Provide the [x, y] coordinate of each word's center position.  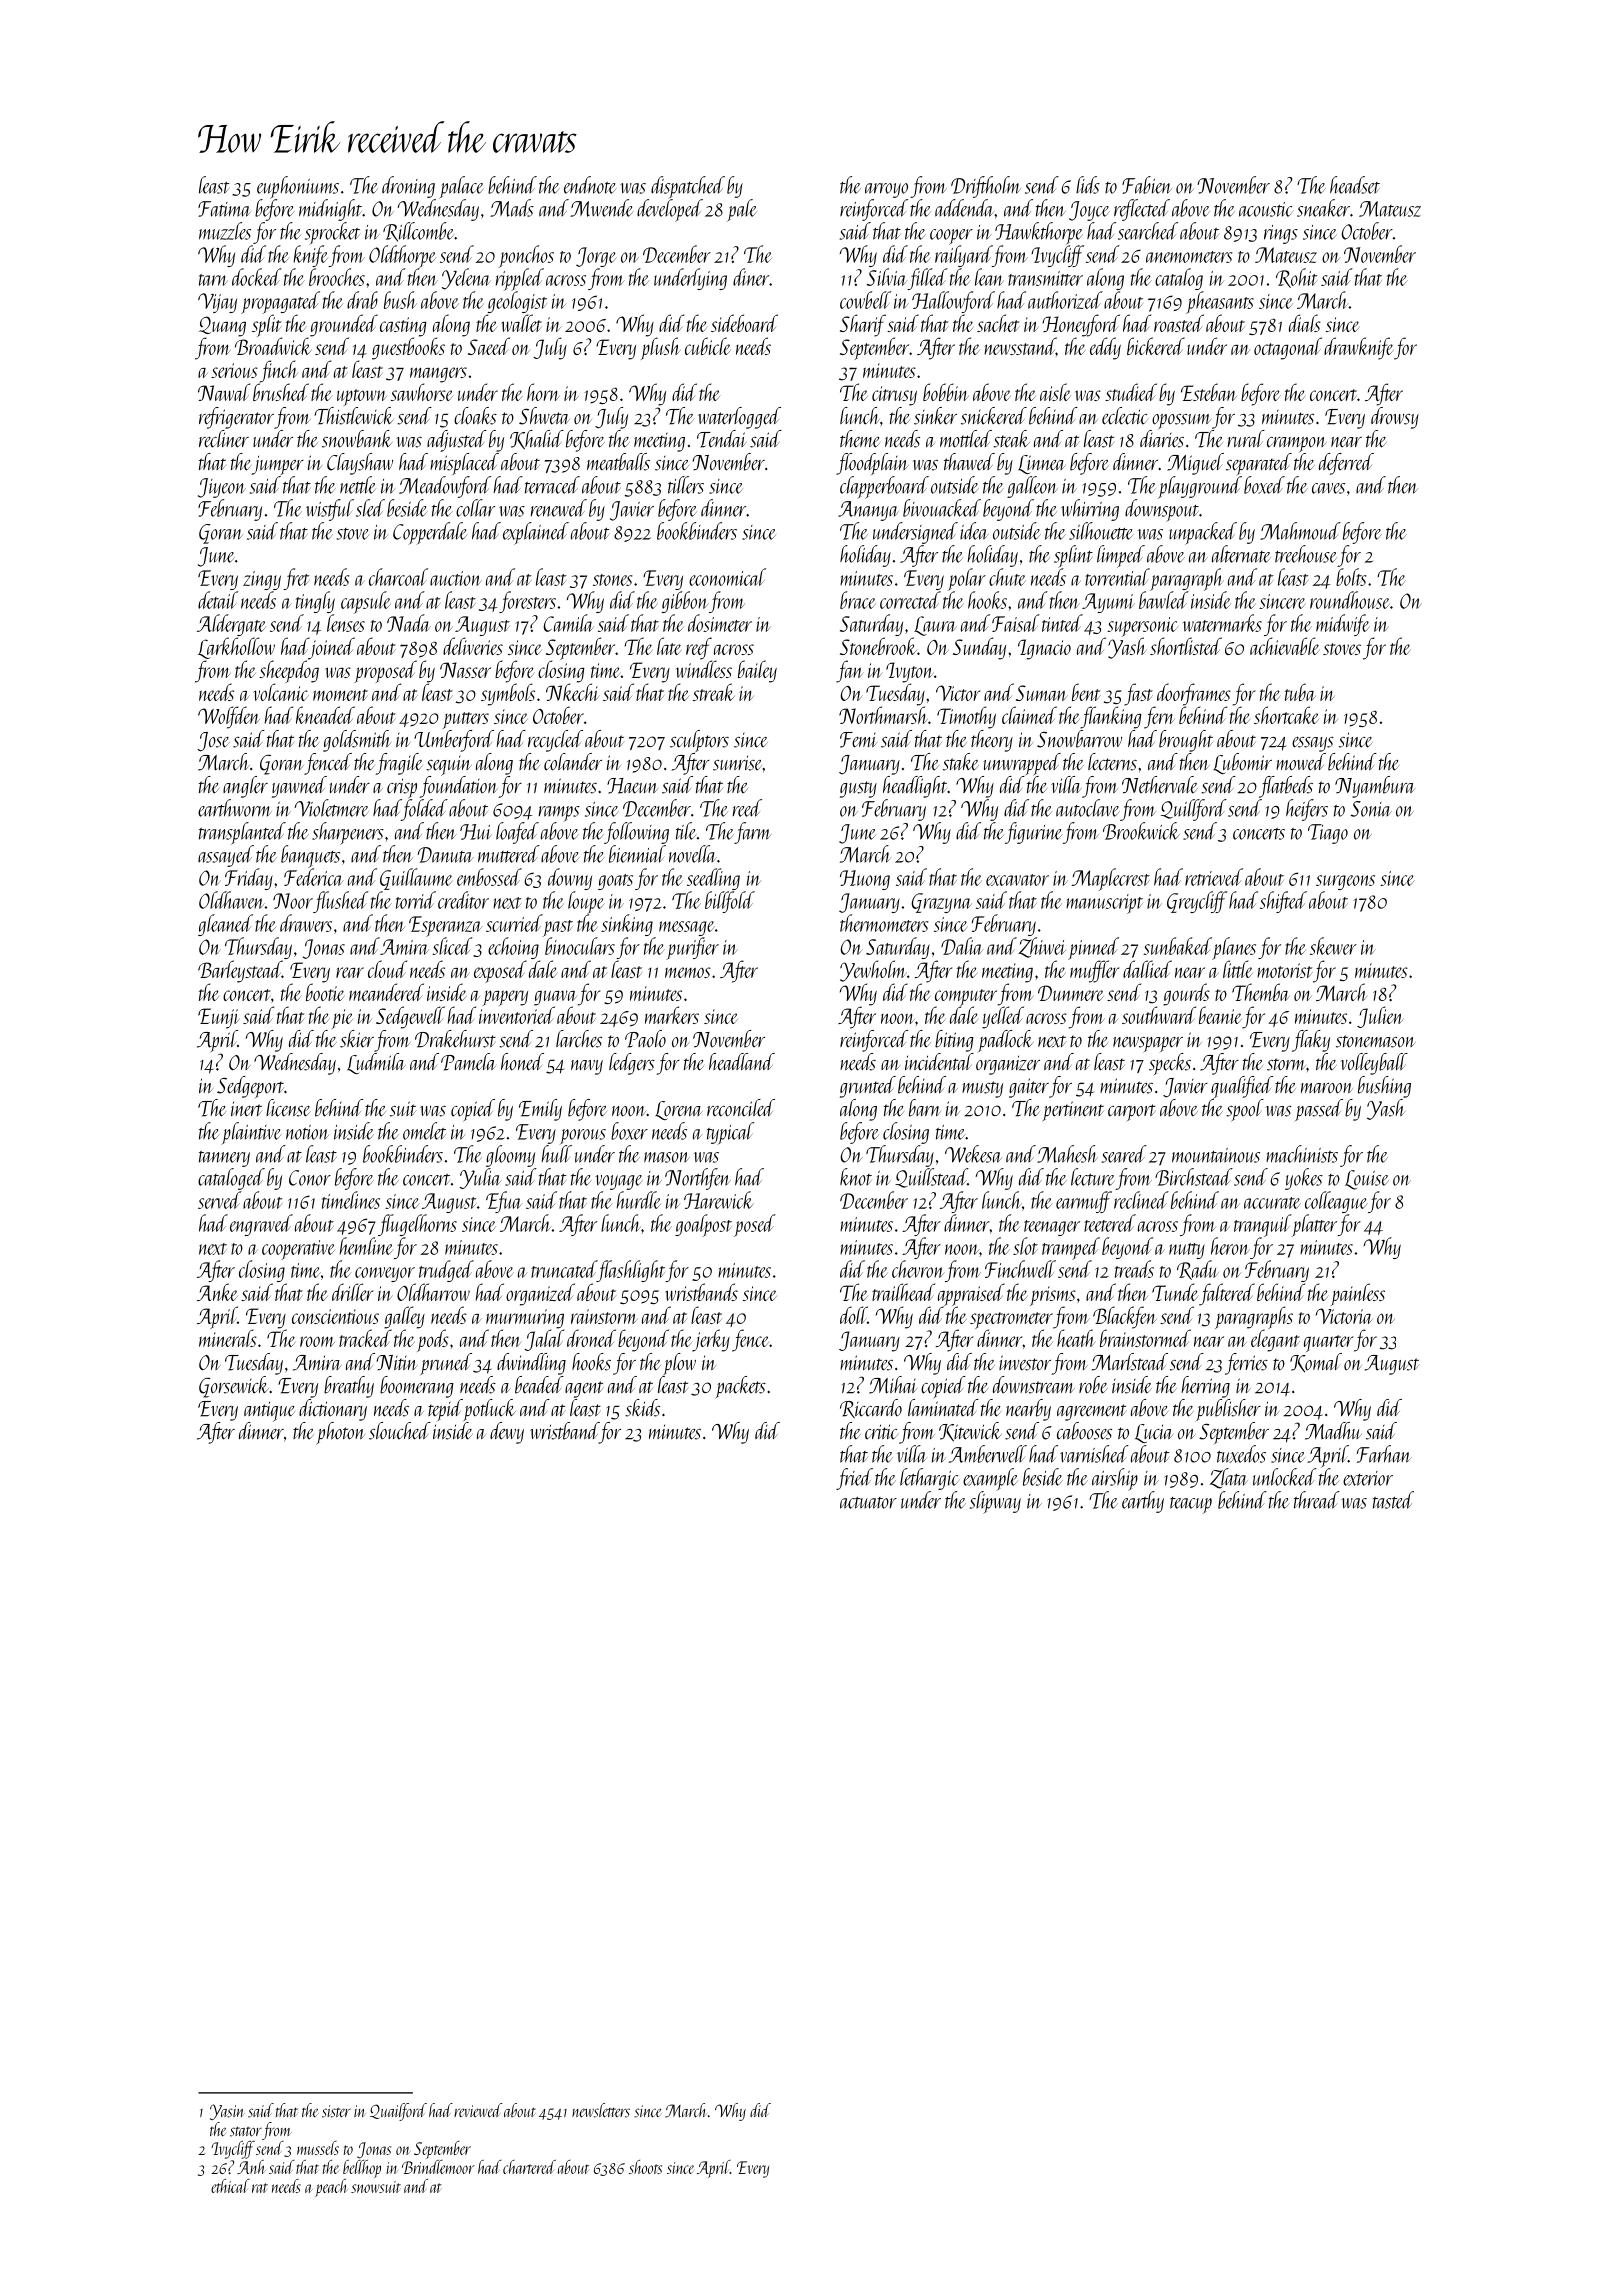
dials [1305, 323]
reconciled [741, 1108]
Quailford [398, 2112]
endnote [590, 185]
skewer [1333, 946]
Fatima [224, 209]
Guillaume [416, 879]
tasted [1393, 1500]
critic [882, 1431]
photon [341, 1433]
